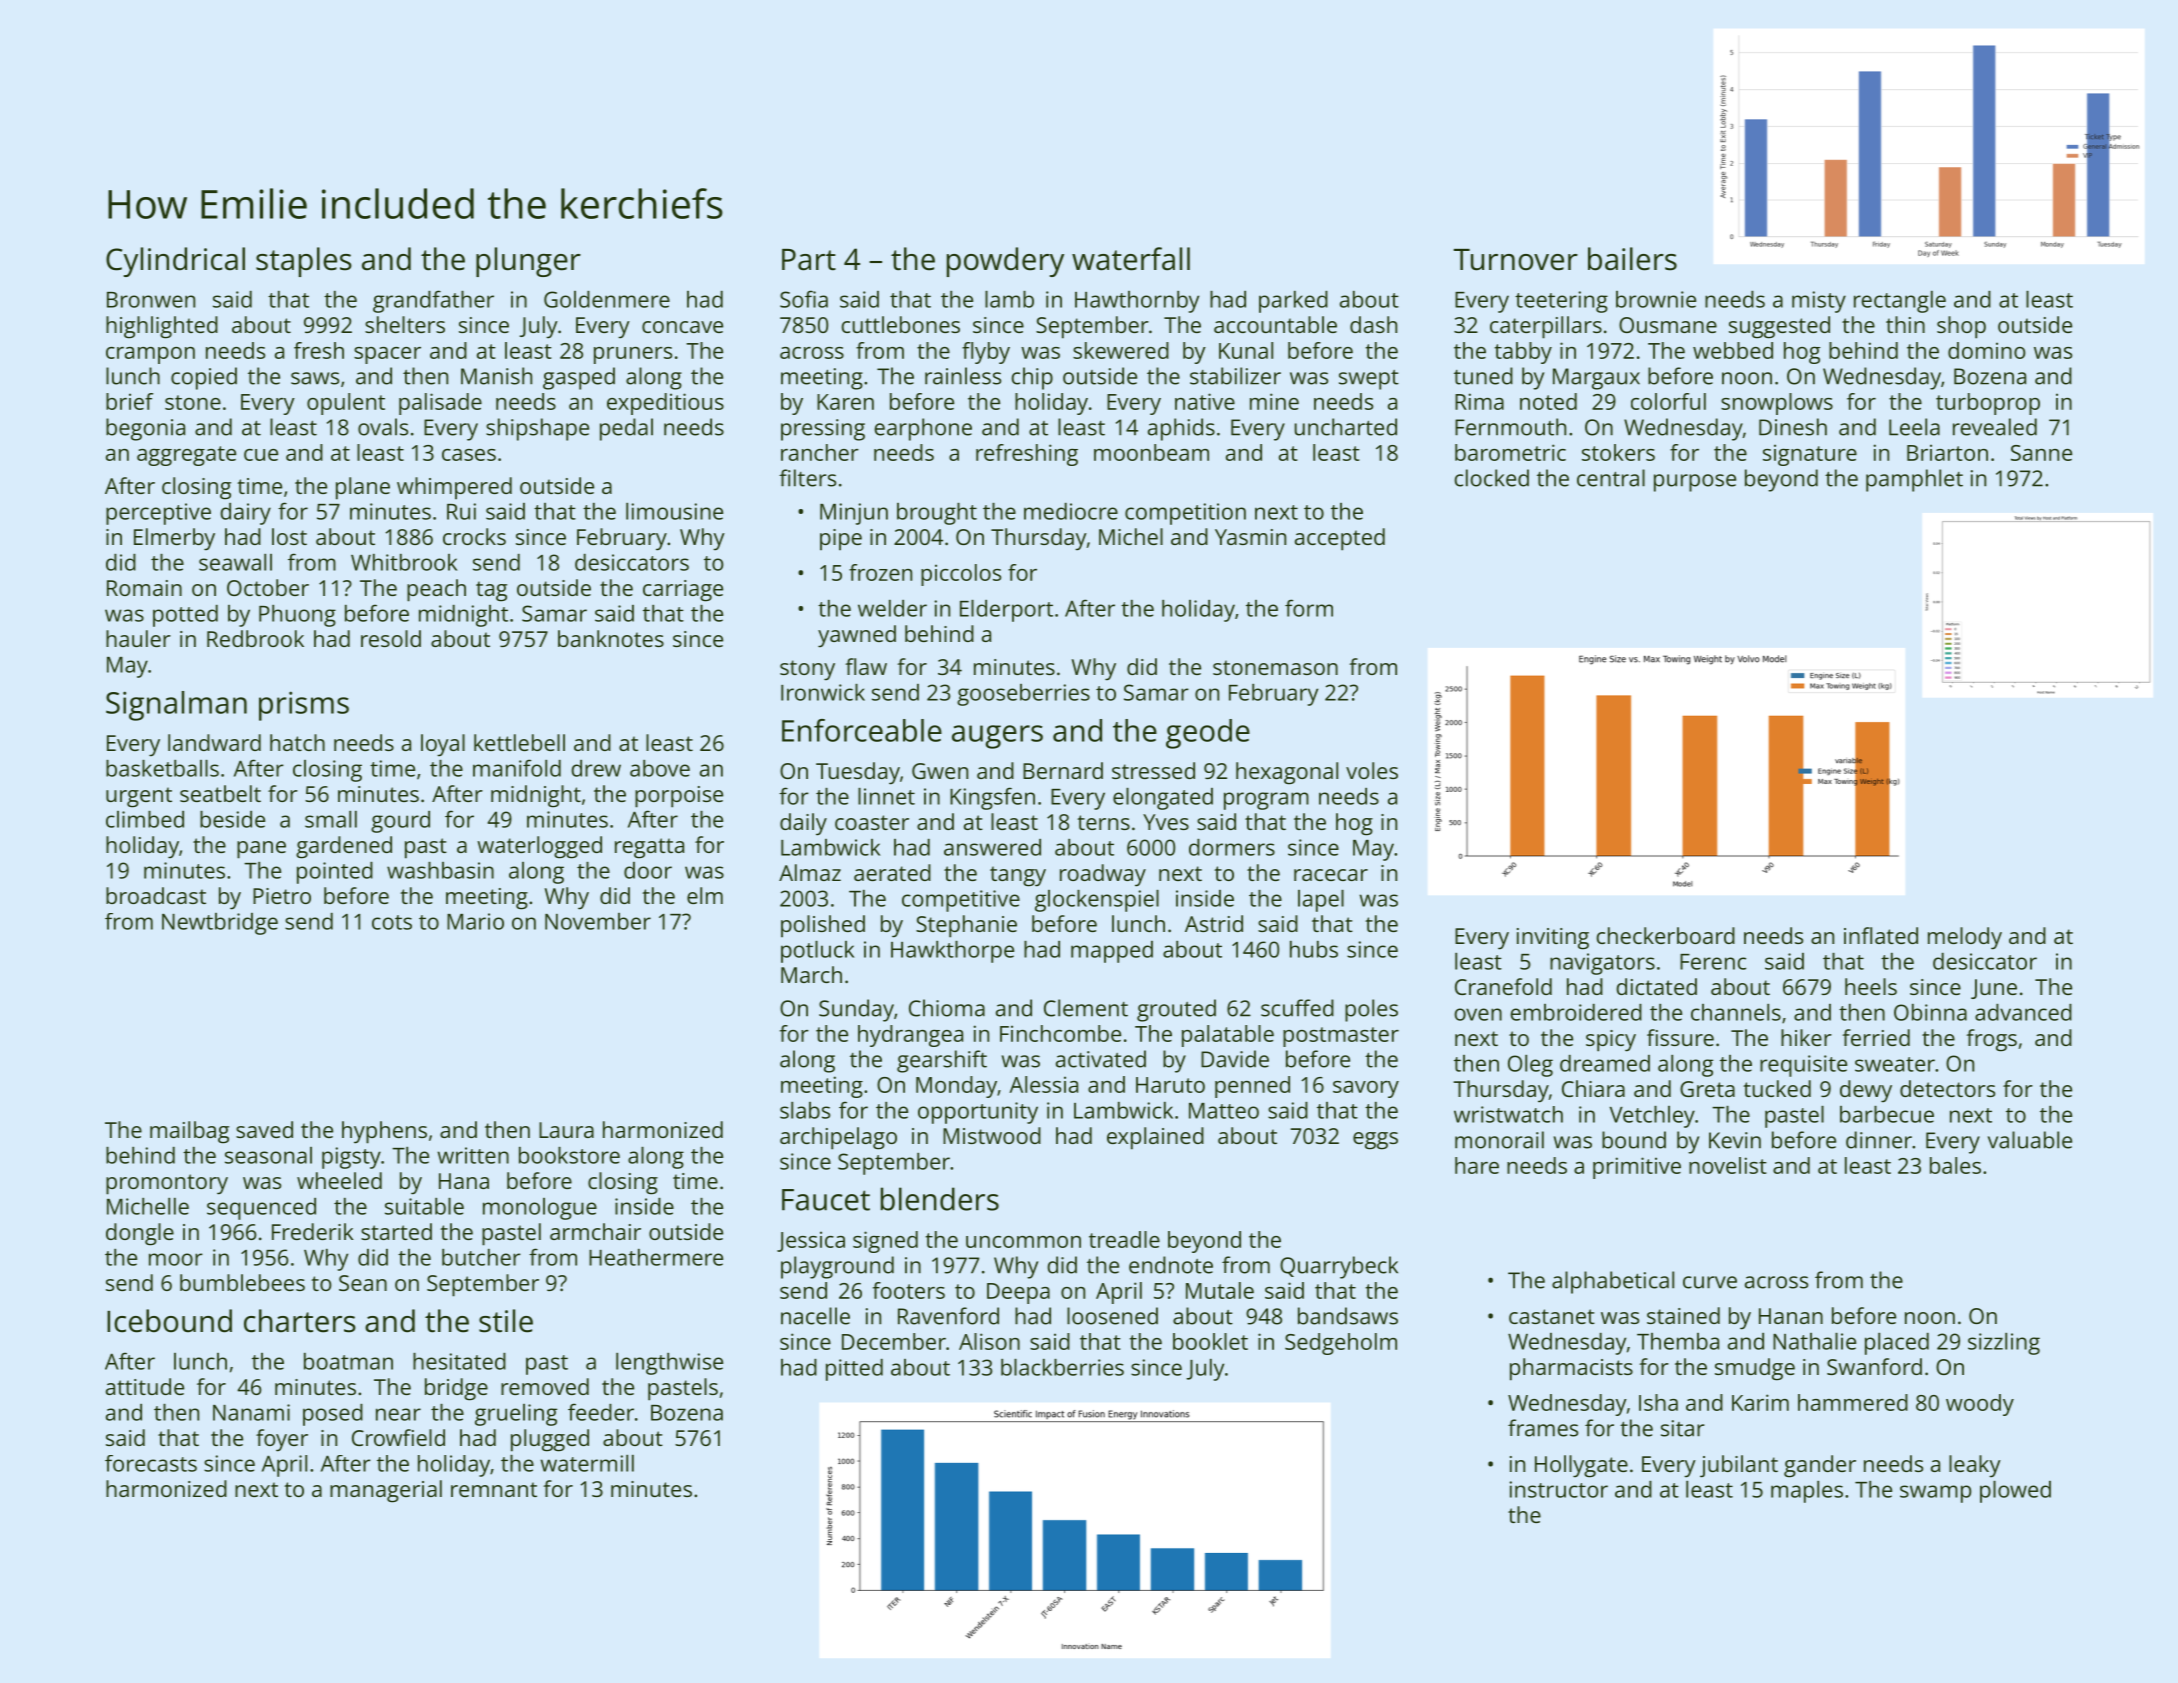 The image size is (2178, 1683). What do you see at coordinates (494, 1489) in the page?
I see `remnant` at bounding box center [494, 1489].
